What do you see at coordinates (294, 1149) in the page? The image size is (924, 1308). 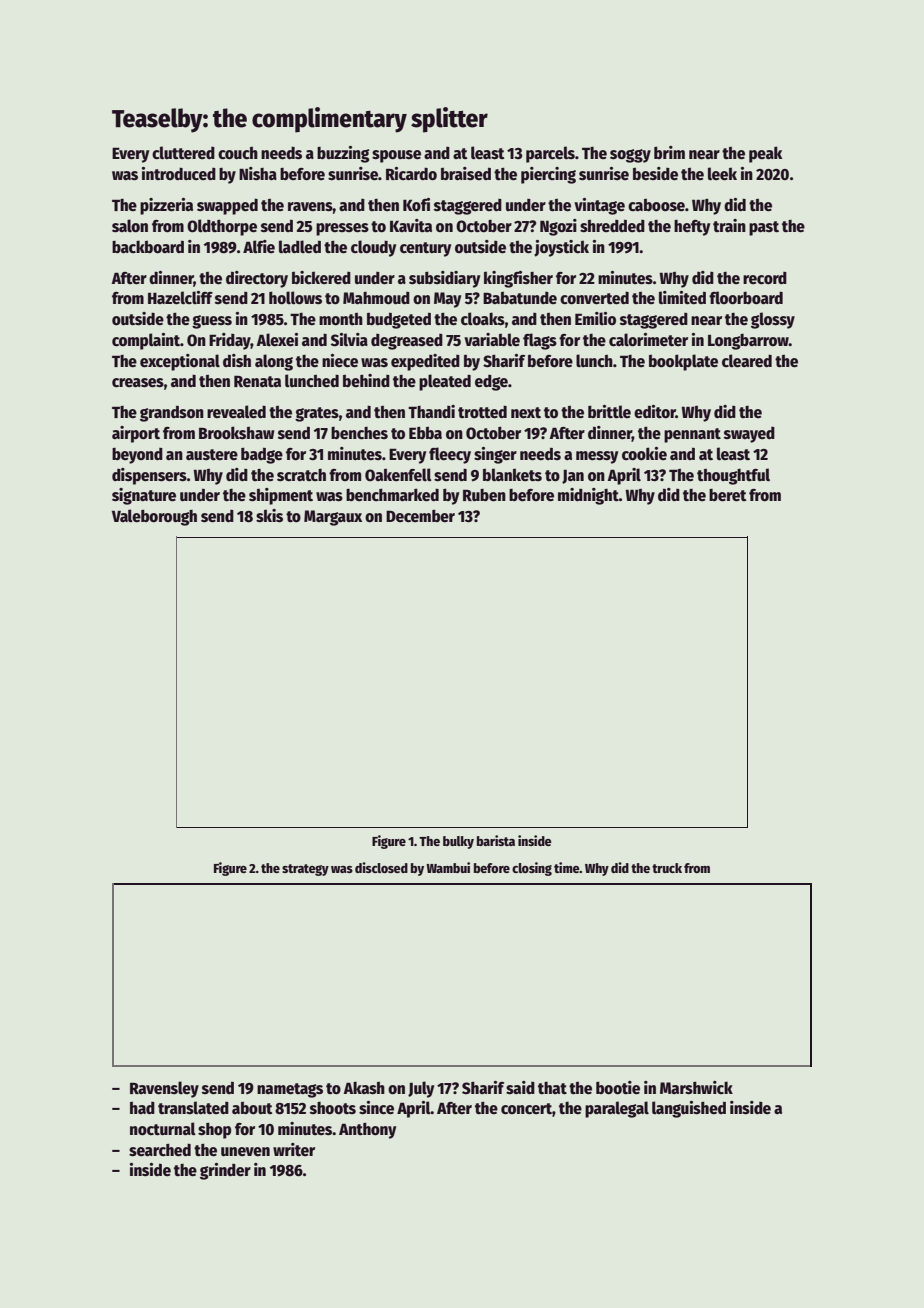 I see `writer` at bounding box center [294, 1149].
